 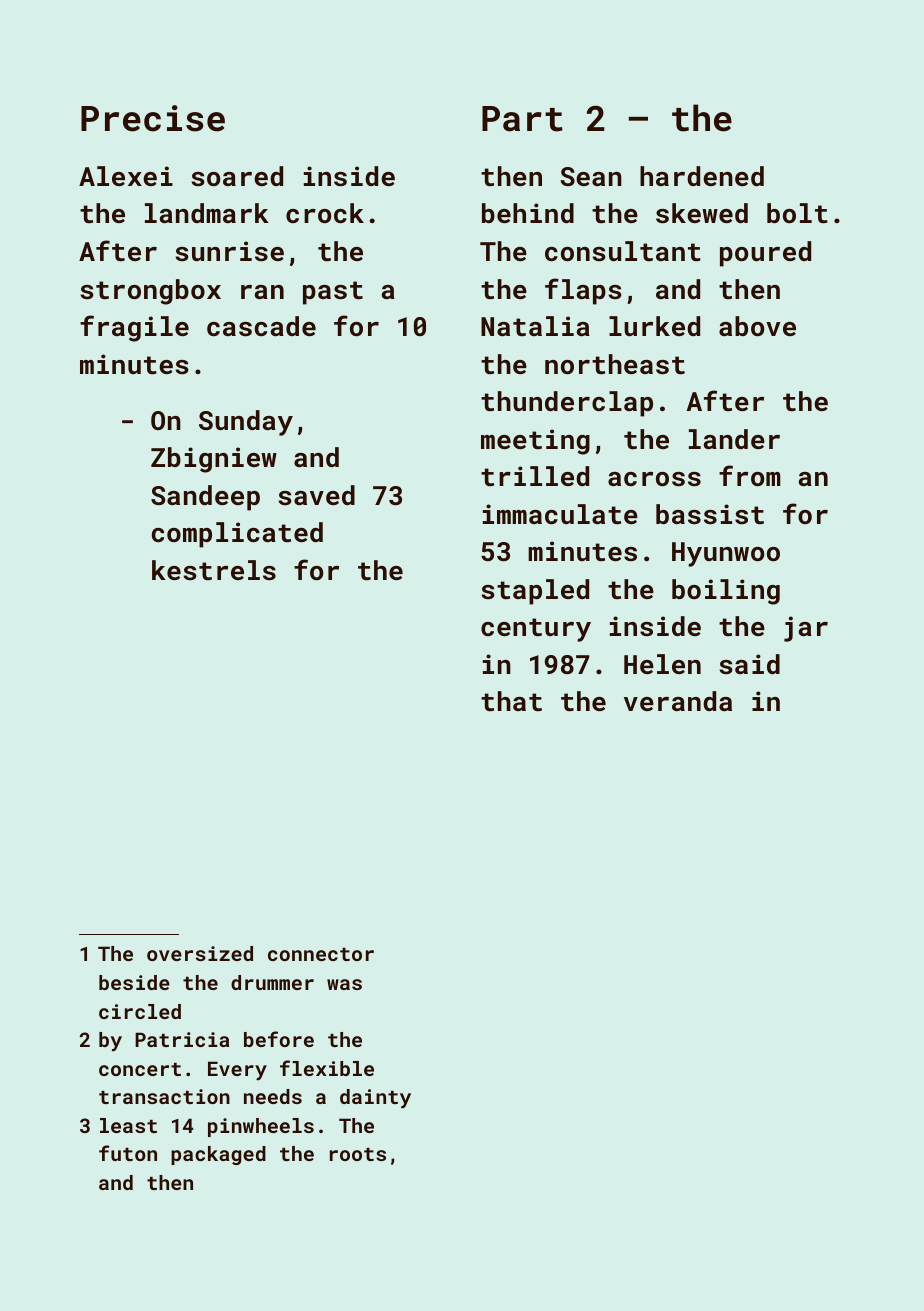 I want to click on futon, so click(x=128, y=1153).
